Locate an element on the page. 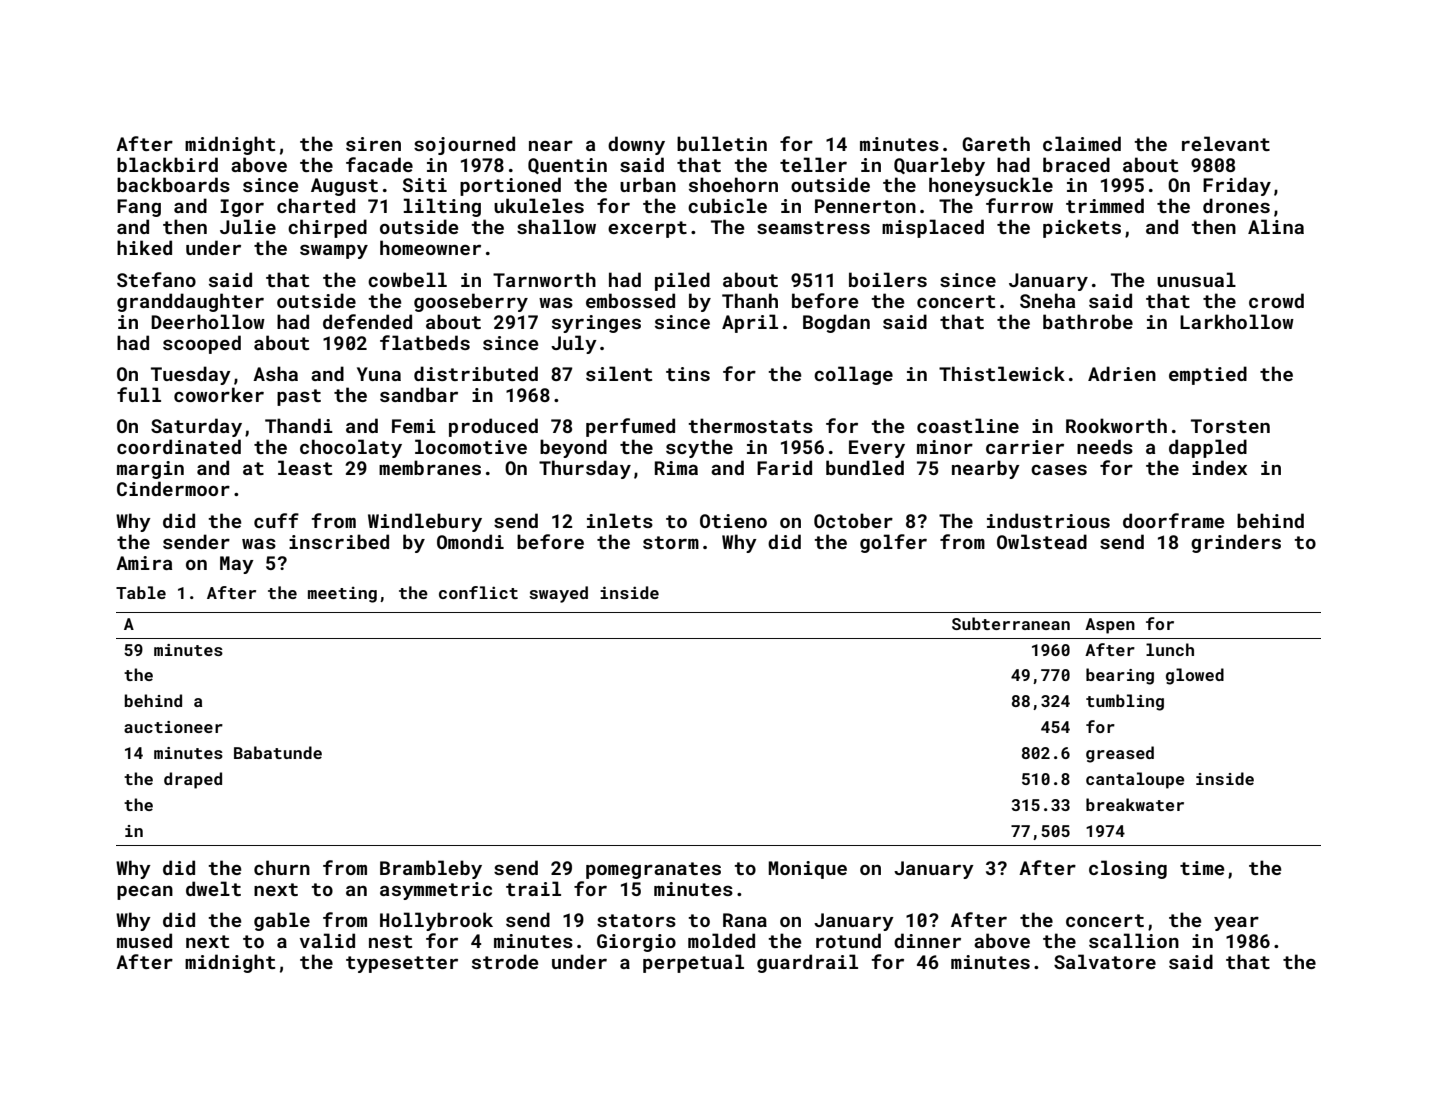 This page has height=1110, width=1437. Sneha is located at coordinates (1047, 300).
